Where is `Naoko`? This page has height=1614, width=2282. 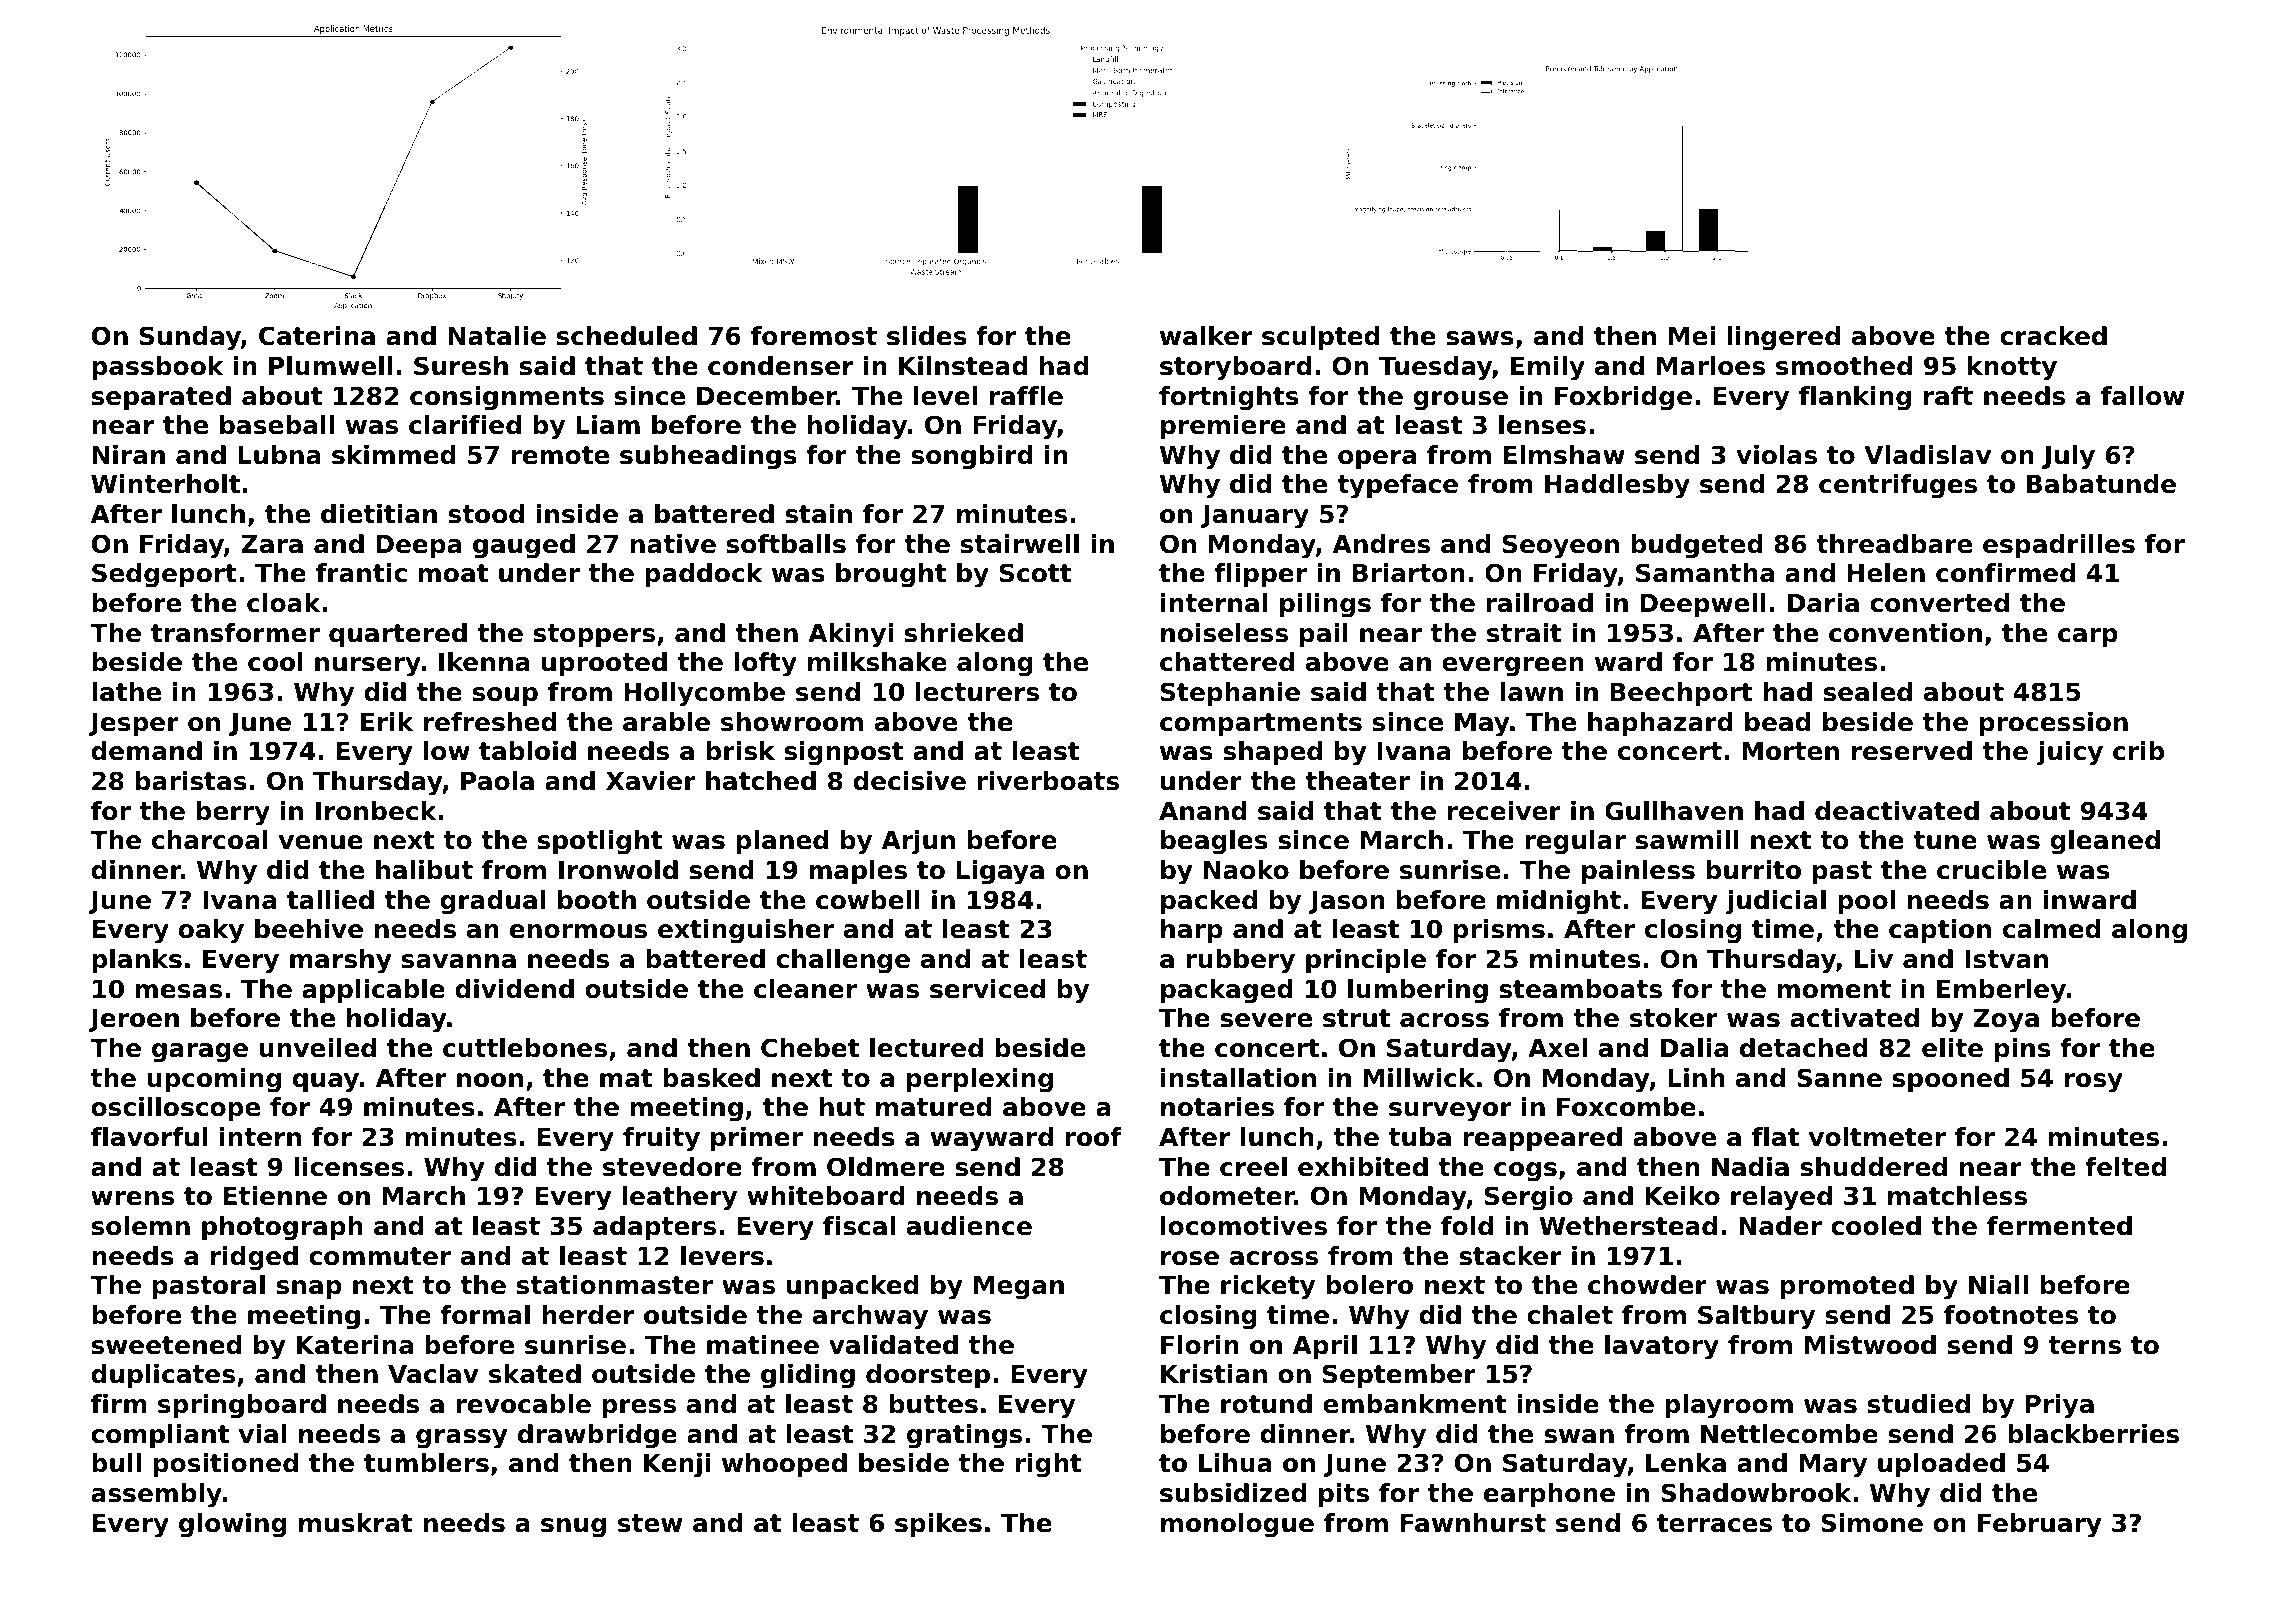 Naoko is located at coordinates (1246, 870).
